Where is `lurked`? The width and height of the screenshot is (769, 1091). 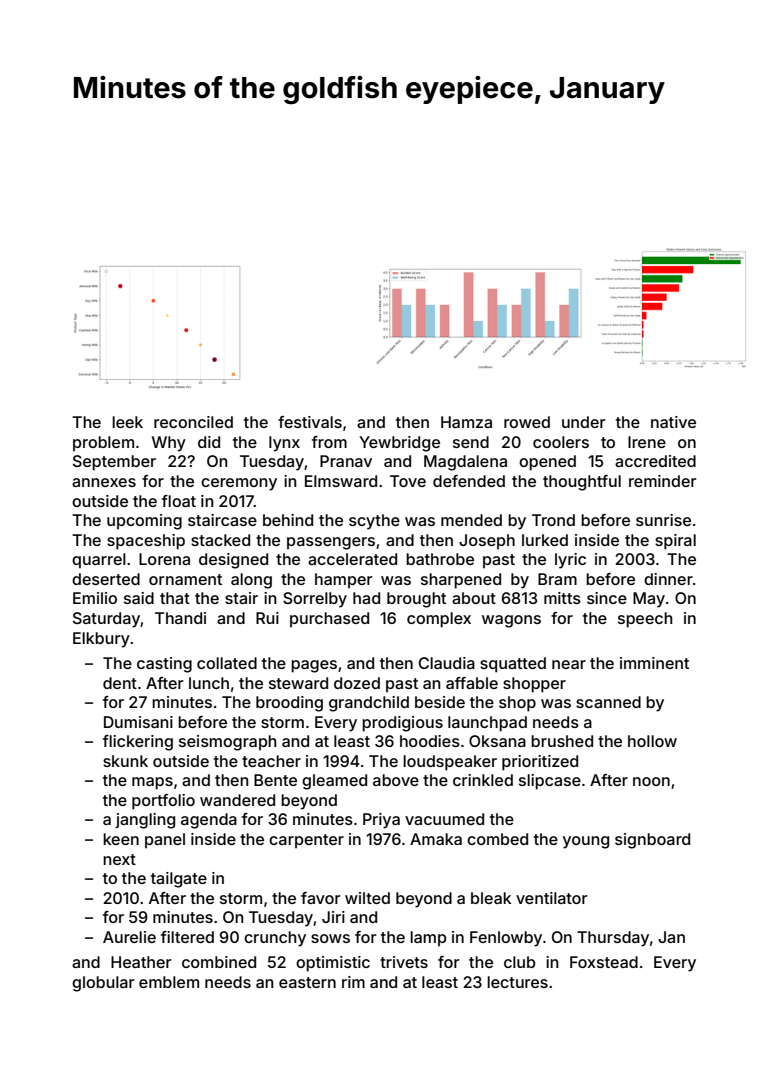 lurked is located at coordinates (545, 540).
